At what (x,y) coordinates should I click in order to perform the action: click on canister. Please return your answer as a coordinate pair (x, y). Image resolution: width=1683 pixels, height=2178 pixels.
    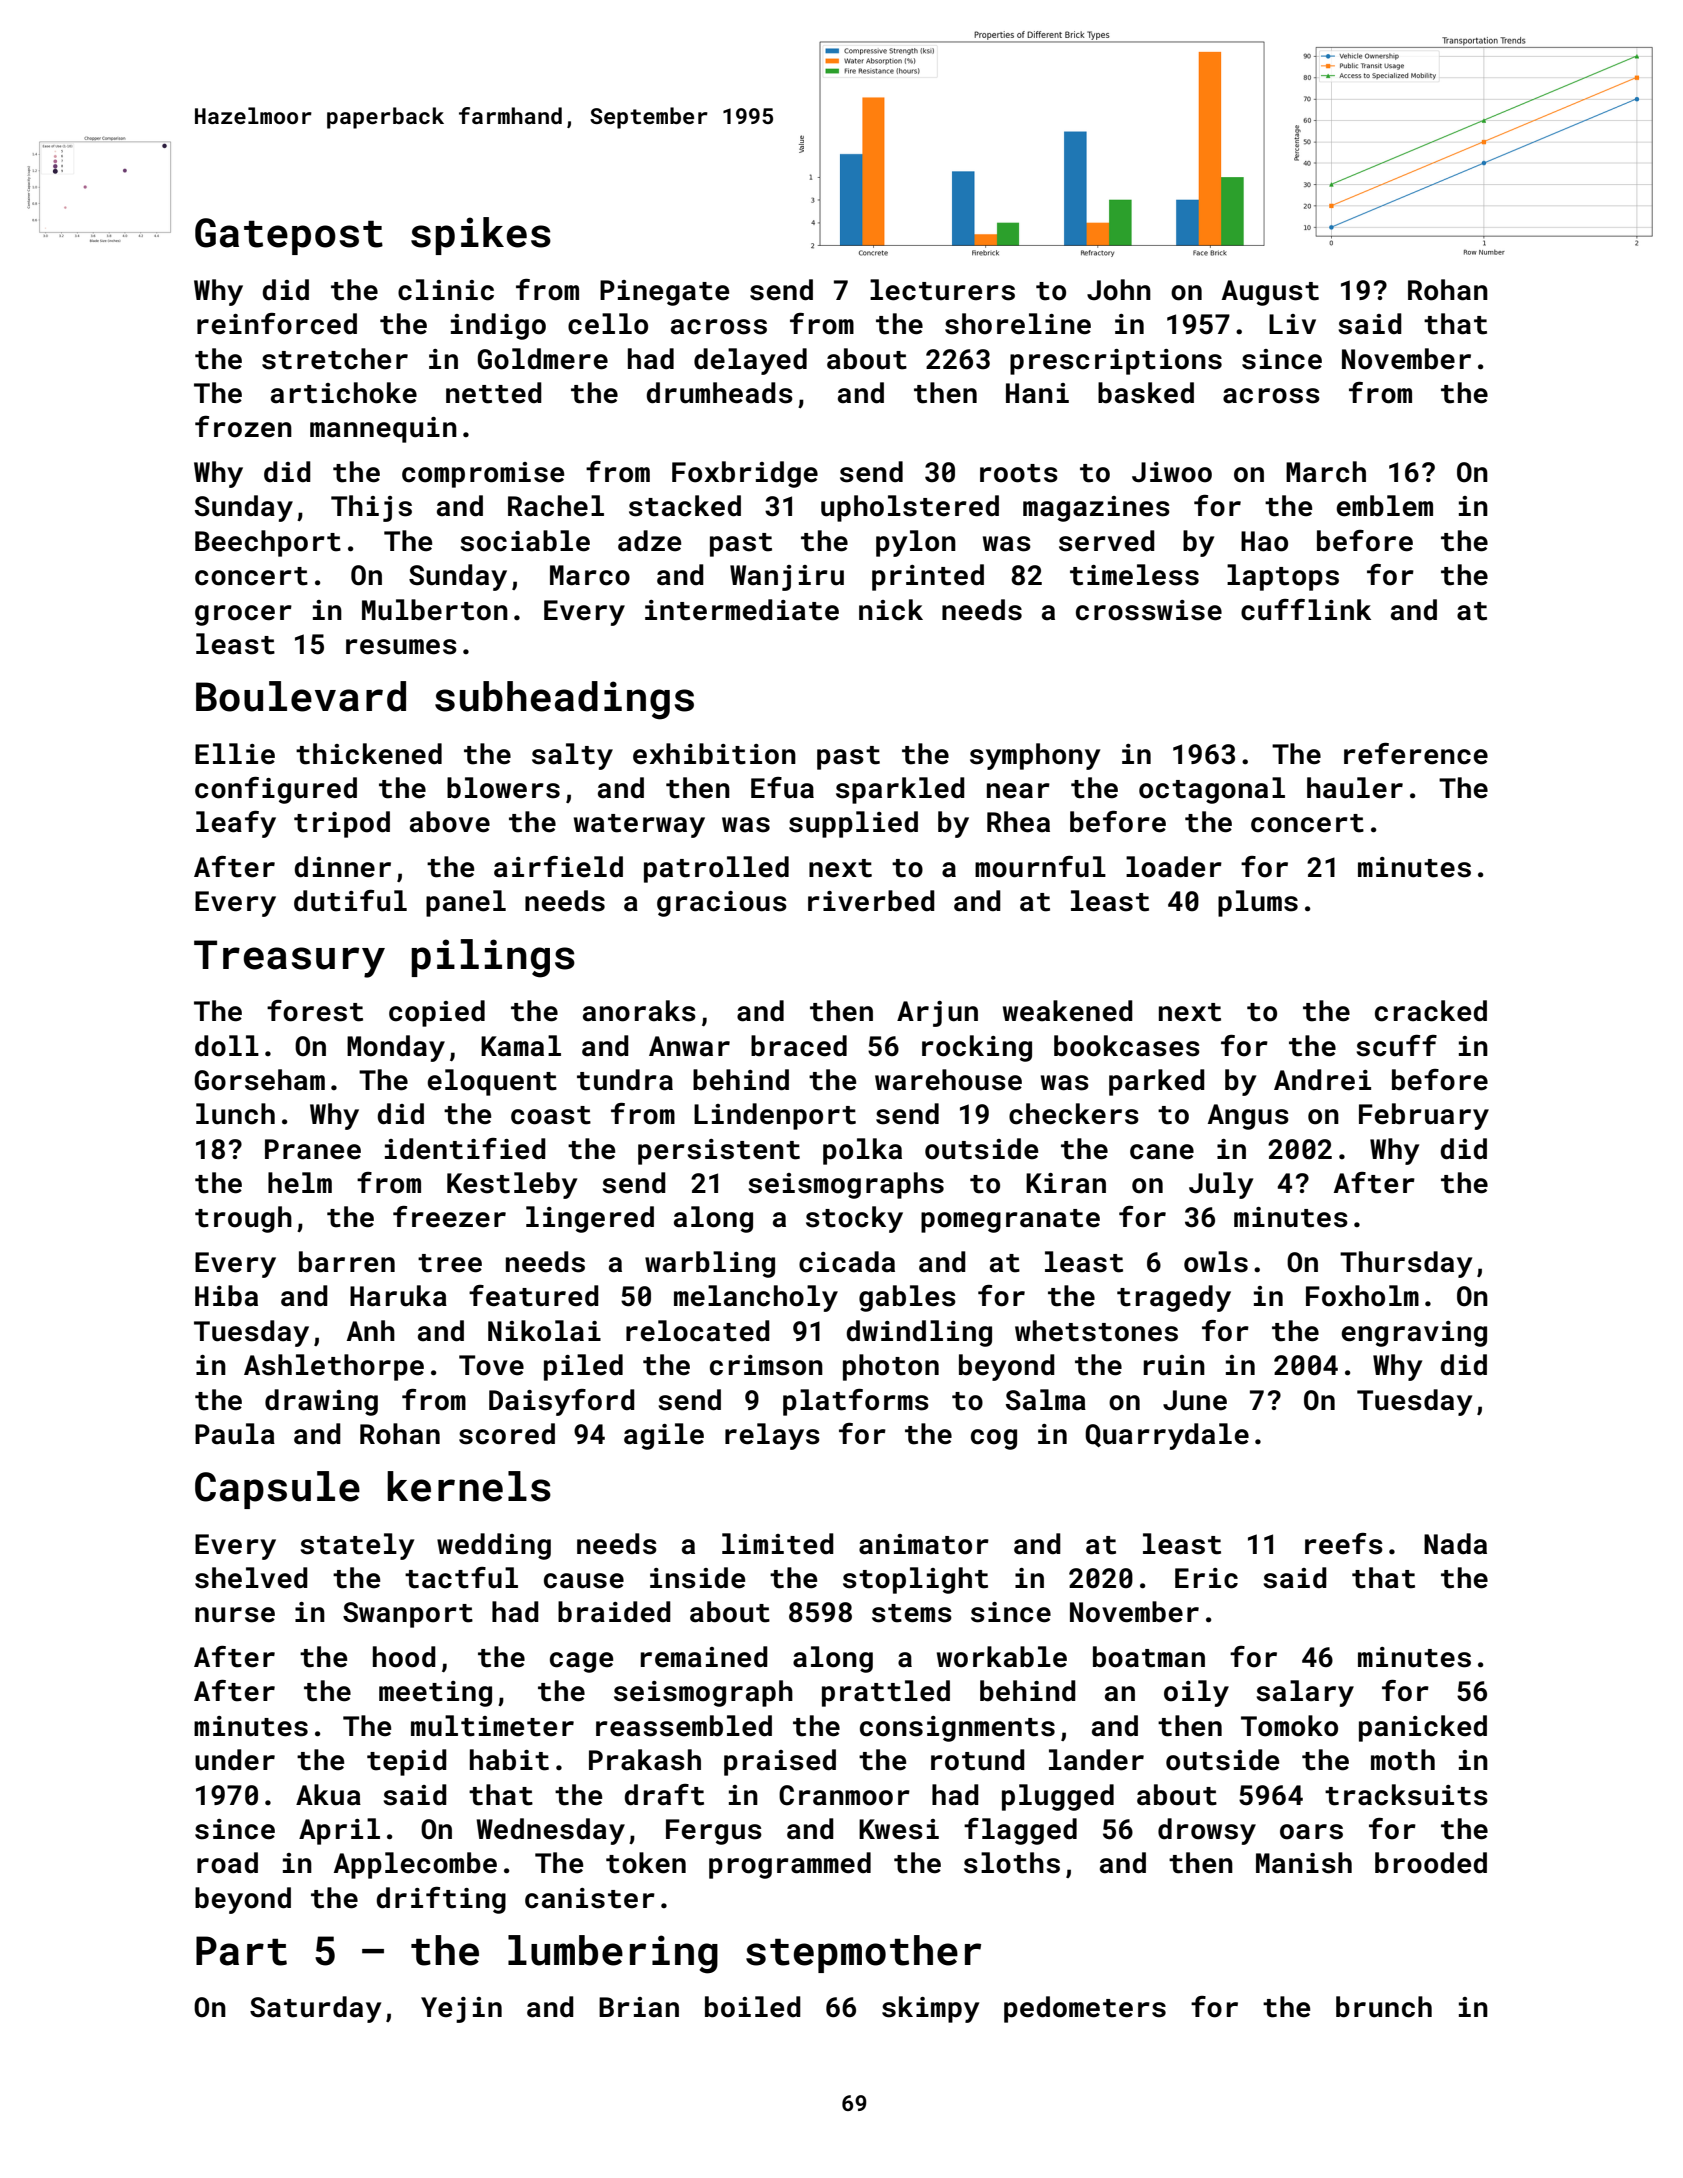
    Looking at the image, I should click on (590, 1898).
